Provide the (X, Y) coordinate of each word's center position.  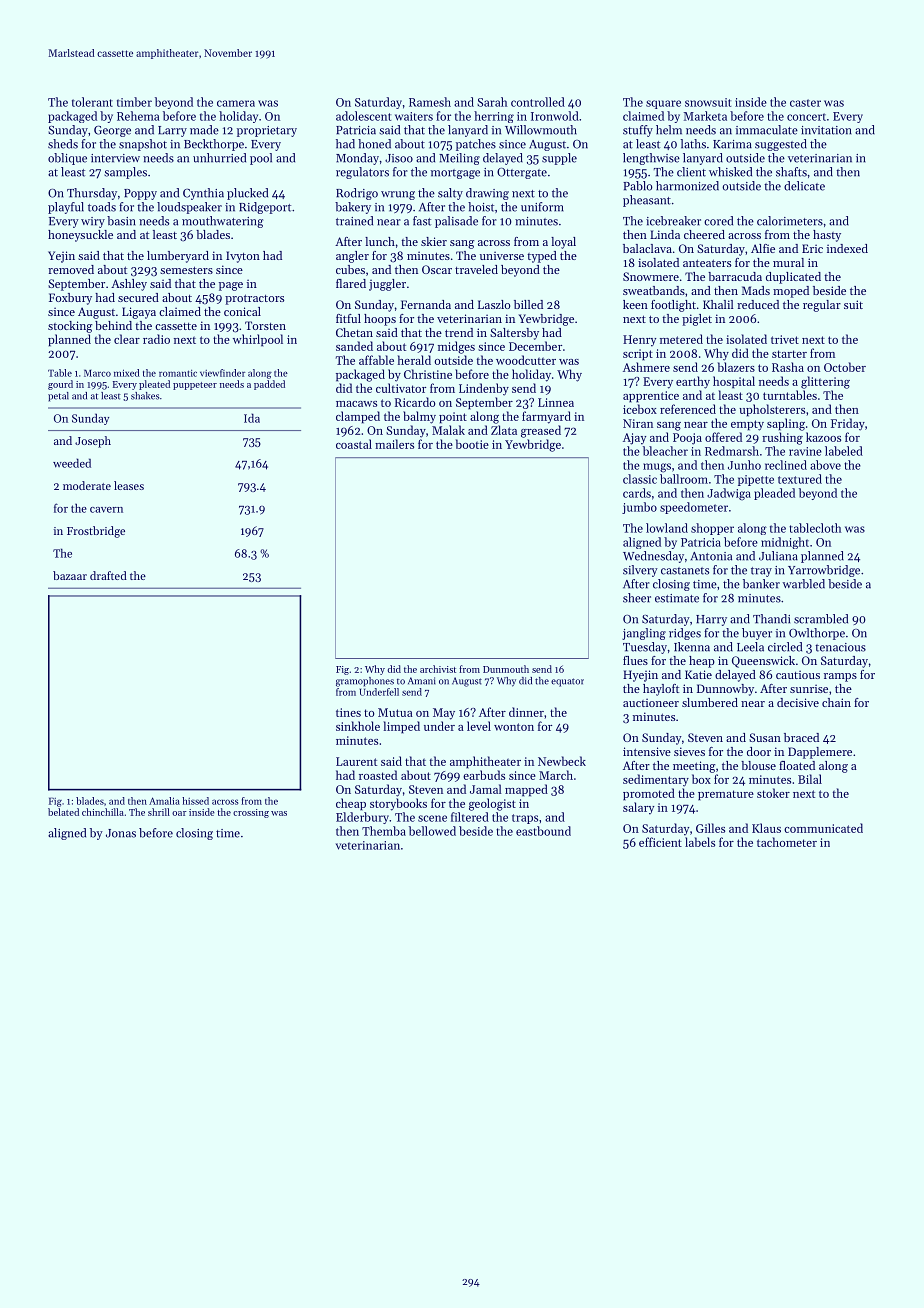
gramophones (365, 682)
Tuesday (645, 648)
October (845, 367)
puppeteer (195, 386)
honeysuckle (80, 236)
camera (236, 103)
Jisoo (399, 158)
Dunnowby (725, 690)
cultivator (401, 388)
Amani (422, 681)
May (444, 714)
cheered (704, 234)
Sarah (492, 102)
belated (63, 812)
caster (805, 103)
